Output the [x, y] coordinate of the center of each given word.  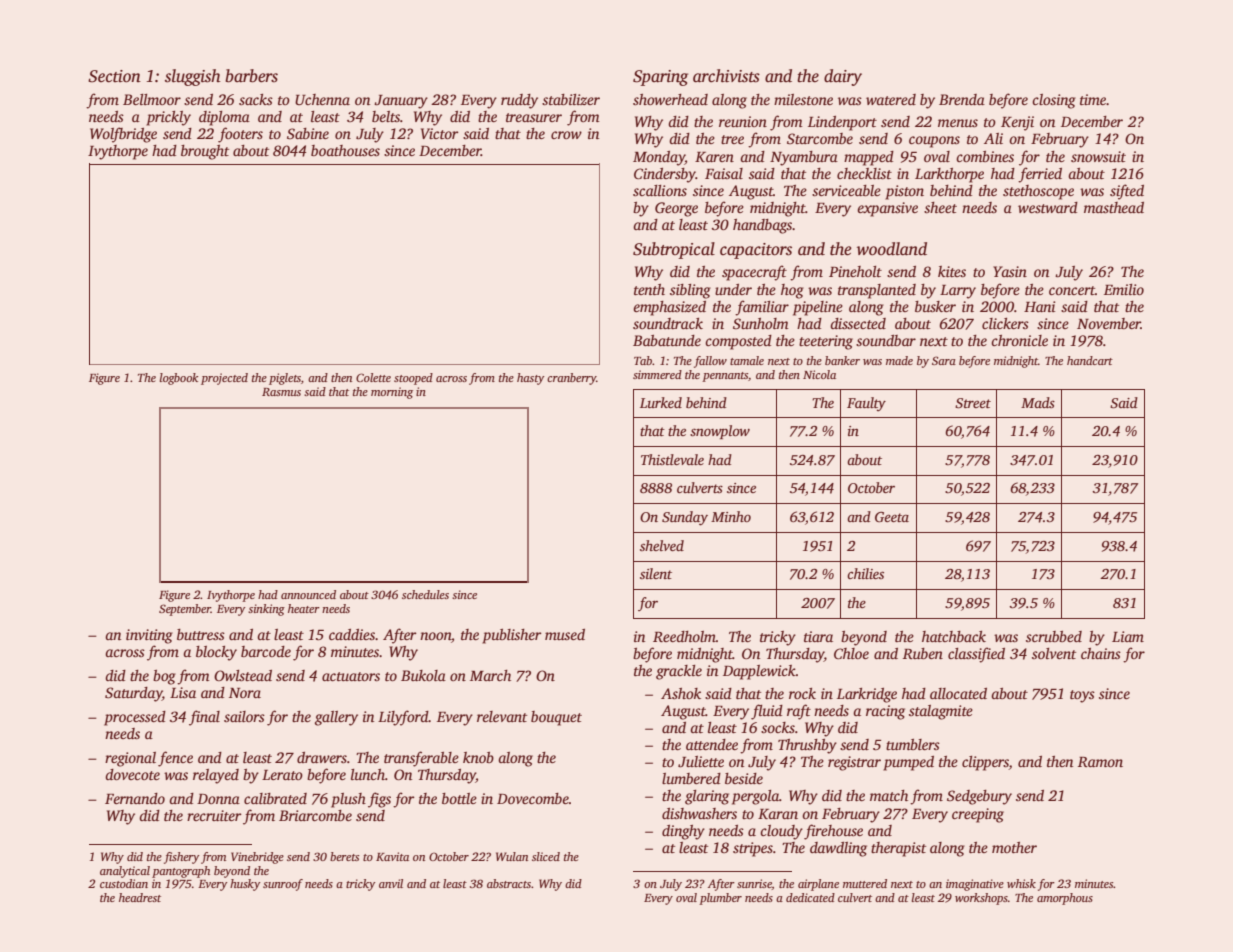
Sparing [660, 78]
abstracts [509, 883]
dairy [843, 77]
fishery [181, 858]
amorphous [1065, 899]
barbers [251, 76]
